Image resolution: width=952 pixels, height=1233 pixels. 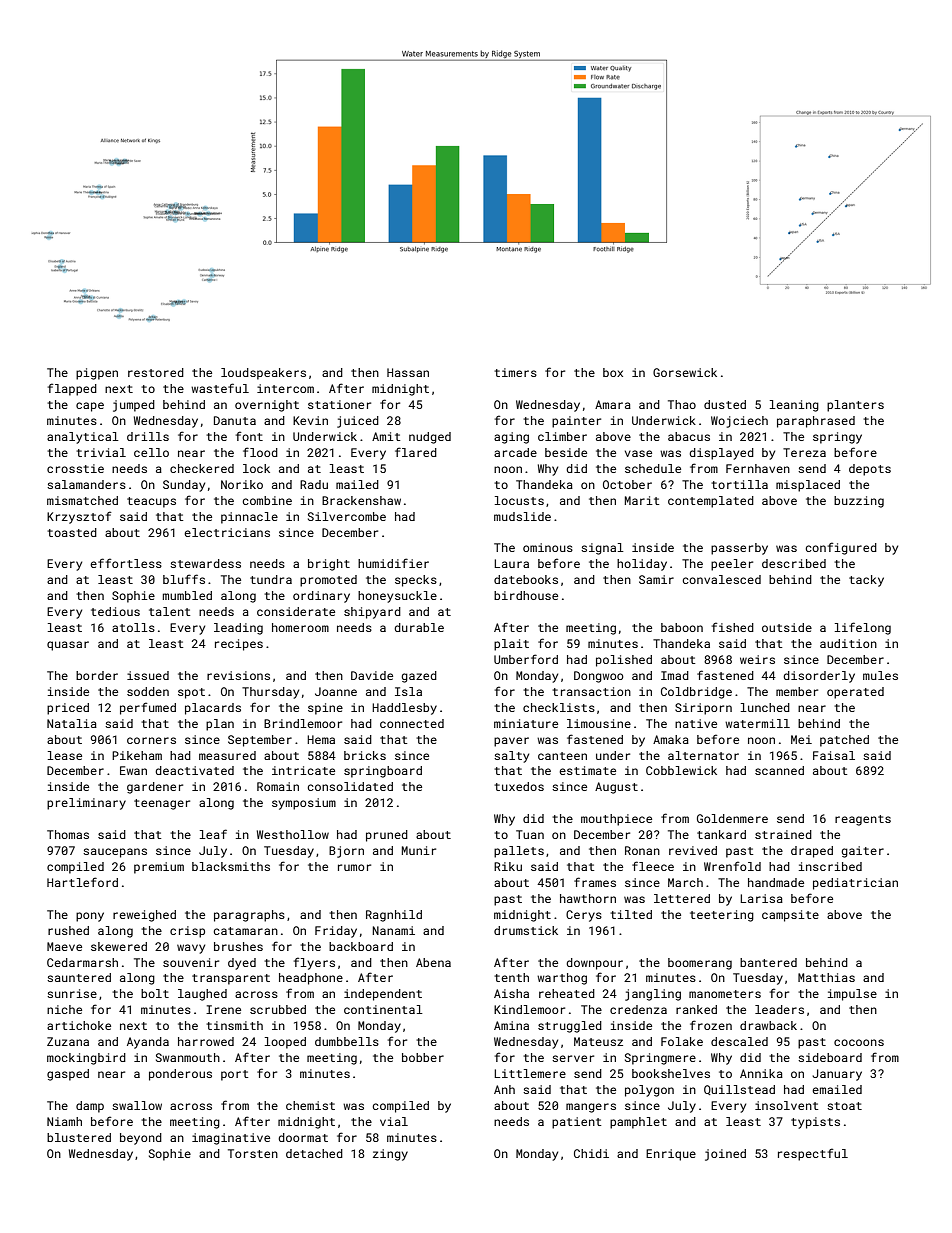 I want to click on continental, so click(x=383, y=1009).
